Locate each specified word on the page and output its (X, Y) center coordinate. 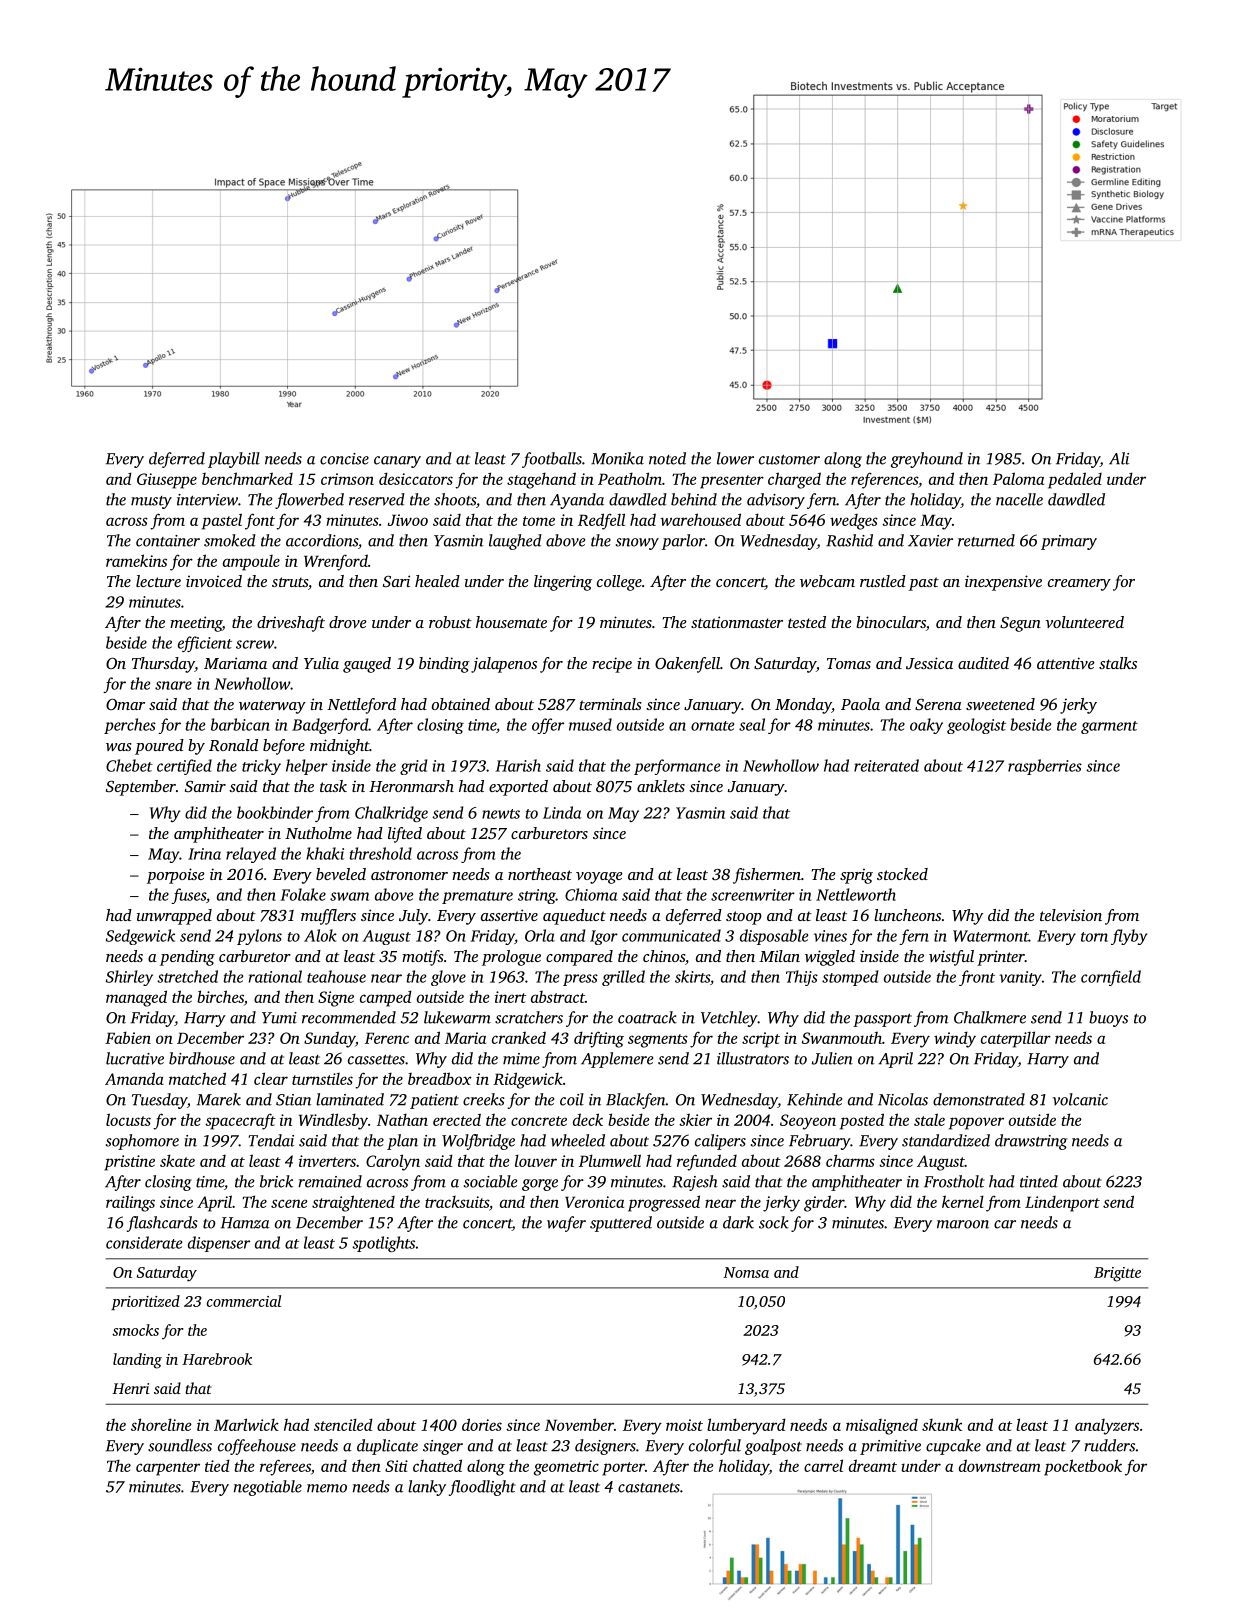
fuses (188, 896)
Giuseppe (167, 481)
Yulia (321, 663)
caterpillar (1016, 1039)
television (1071, 915)
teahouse (336, 976)
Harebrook (217, 1359)
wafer (566, 1224)
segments (658, 1041)
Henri (130, 1388)
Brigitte (1117, 1274)
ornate (712, 726)
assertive (509, 915)
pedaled (1075, 480)
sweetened (1000, 704)
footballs (552, 460)
